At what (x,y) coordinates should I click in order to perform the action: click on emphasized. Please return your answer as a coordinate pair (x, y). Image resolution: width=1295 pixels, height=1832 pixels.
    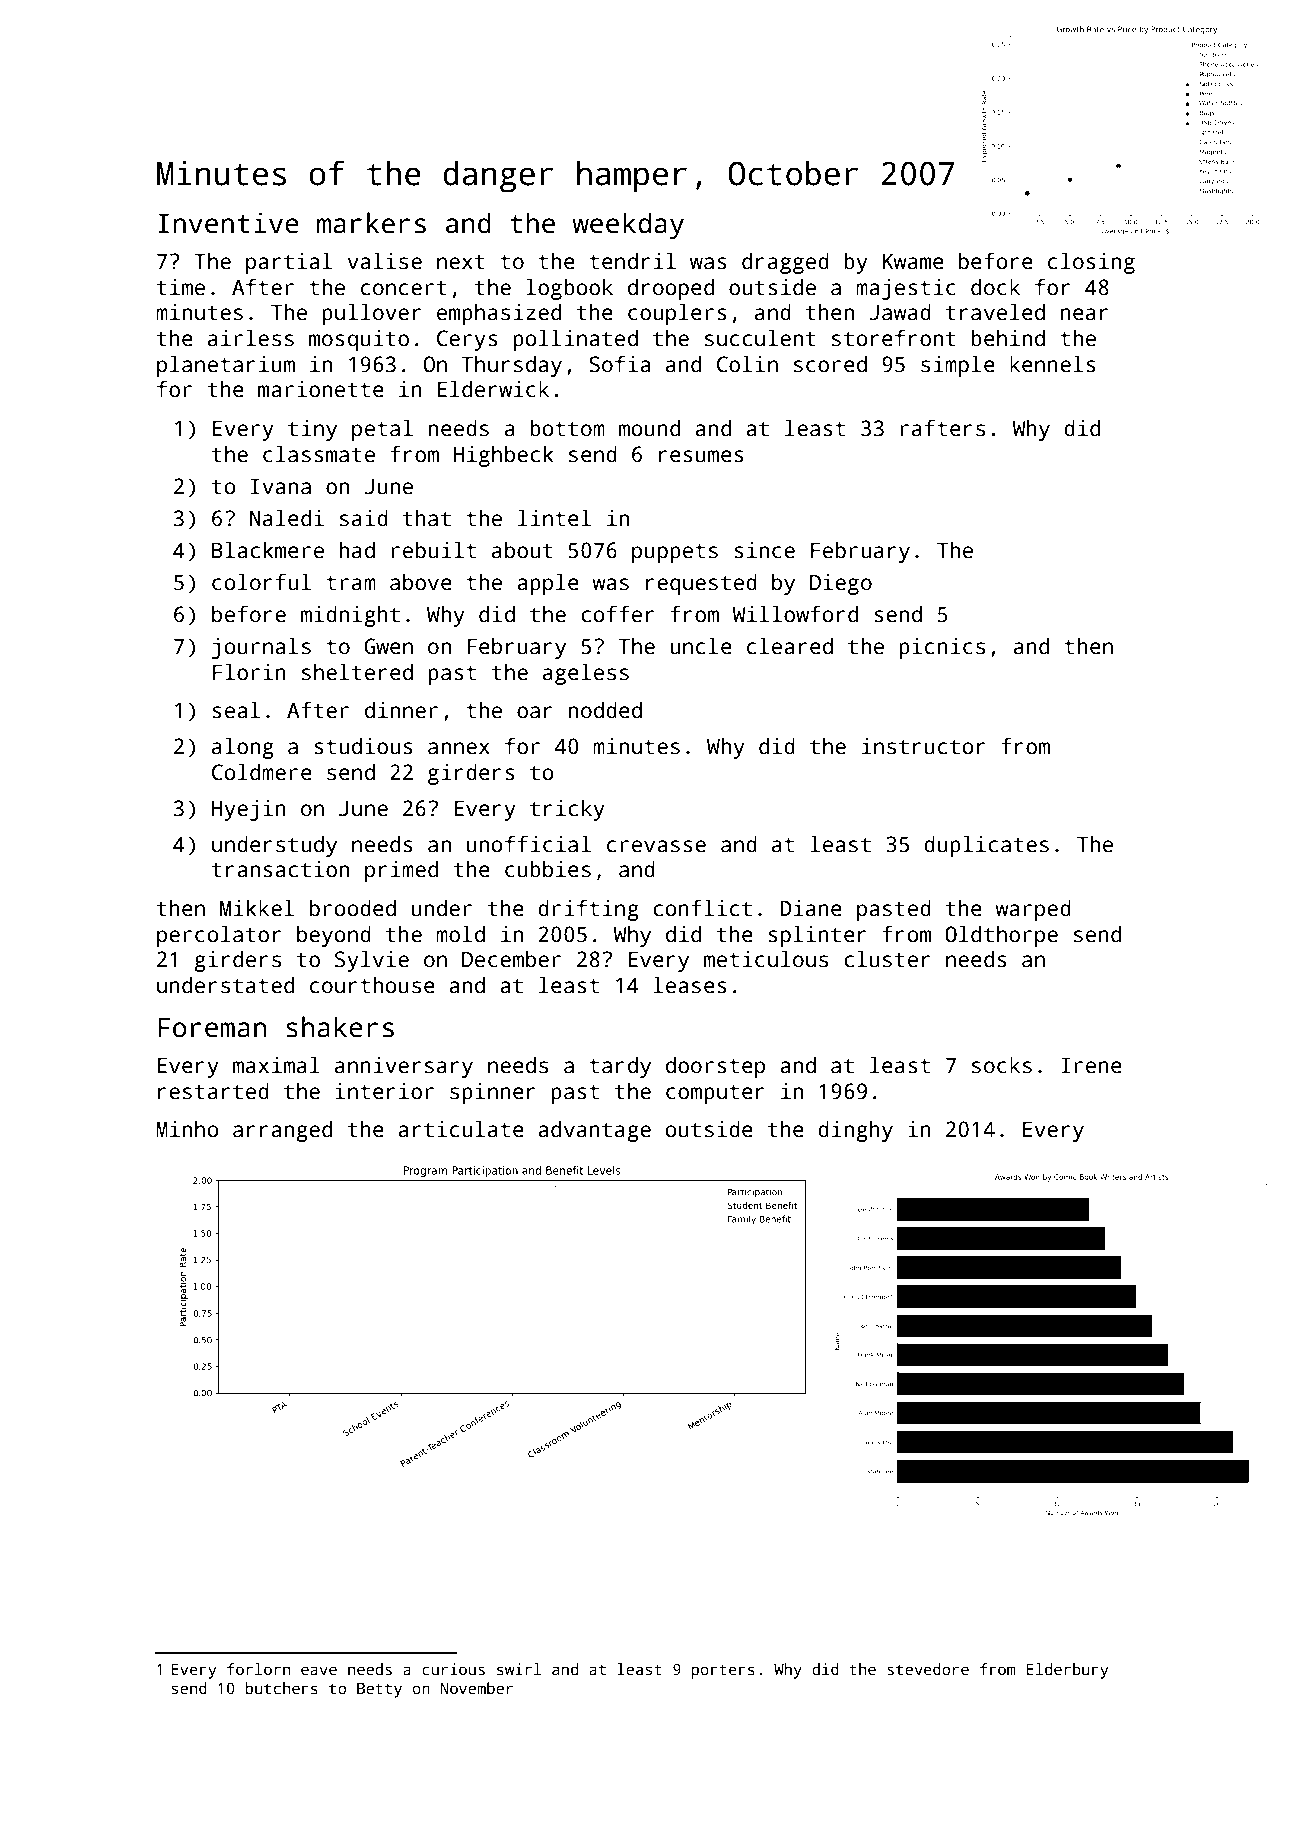
    Looking at the image, I should click on (499, 314).
